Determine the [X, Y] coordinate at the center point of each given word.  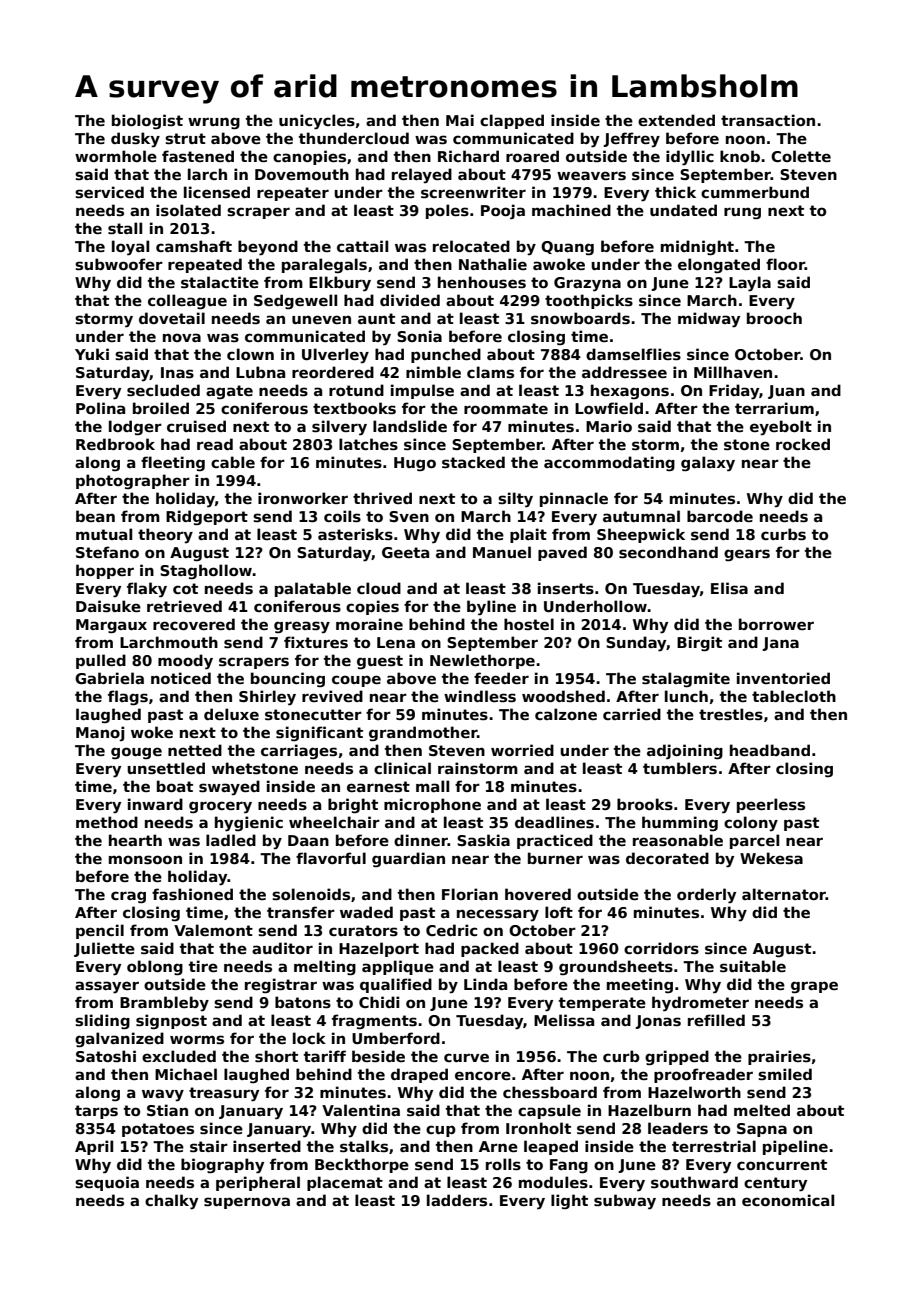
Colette [801, 156]
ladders [457, 1200]
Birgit [699, 643]
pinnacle [574, 499]
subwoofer [119, 264]
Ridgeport [207, 517]
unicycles [317, 122]
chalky [171, 1202]
